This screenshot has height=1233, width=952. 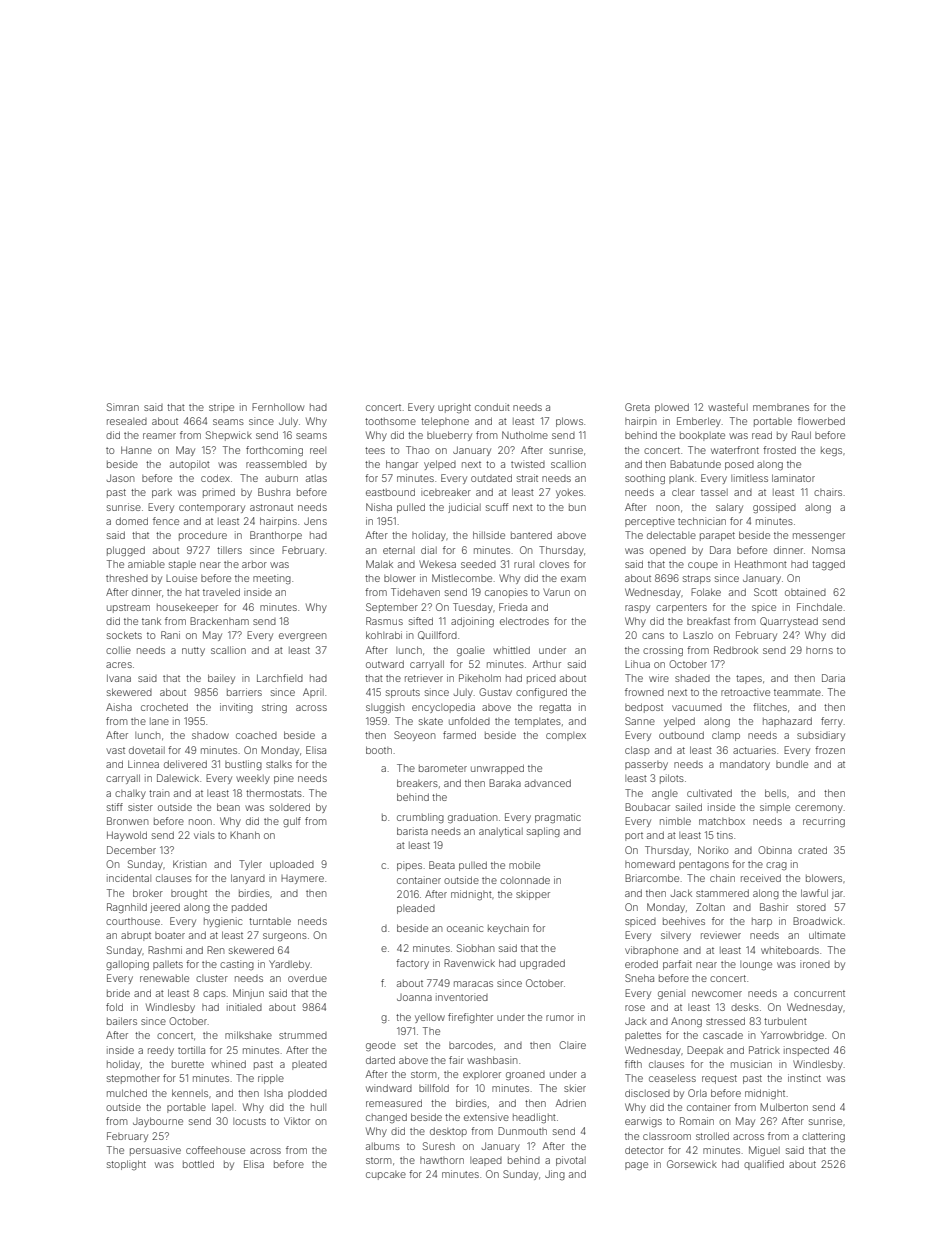 What do you see at coordinates (533, 895) in the screenshot?
I see `skipper` at bounding box center [533, 895].
